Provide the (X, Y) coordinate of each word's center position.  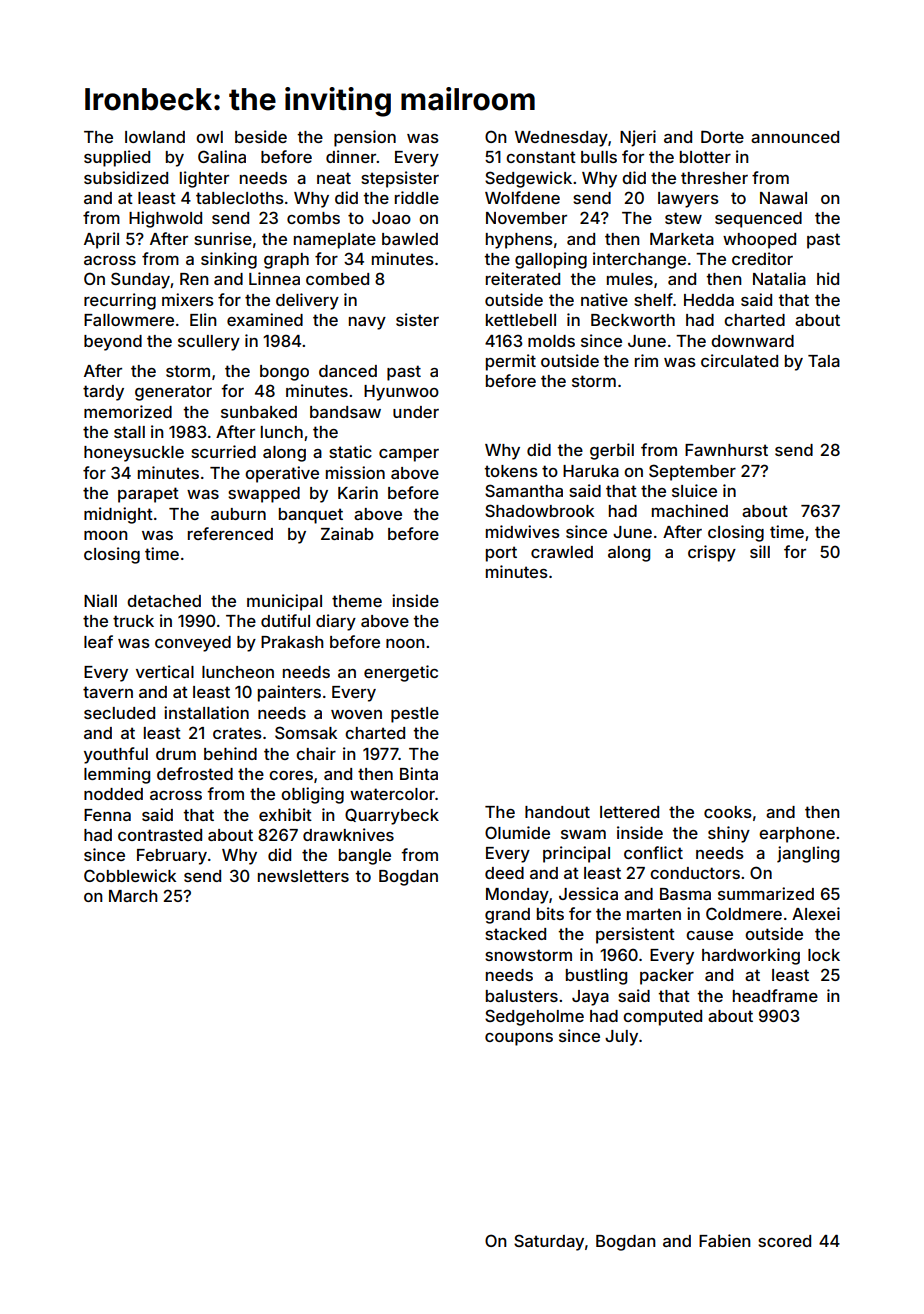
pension (365, 138)
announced (795, 137)
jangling (808, 854)
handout (557, 812)
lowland (155, 137)
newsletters (303, 876)
